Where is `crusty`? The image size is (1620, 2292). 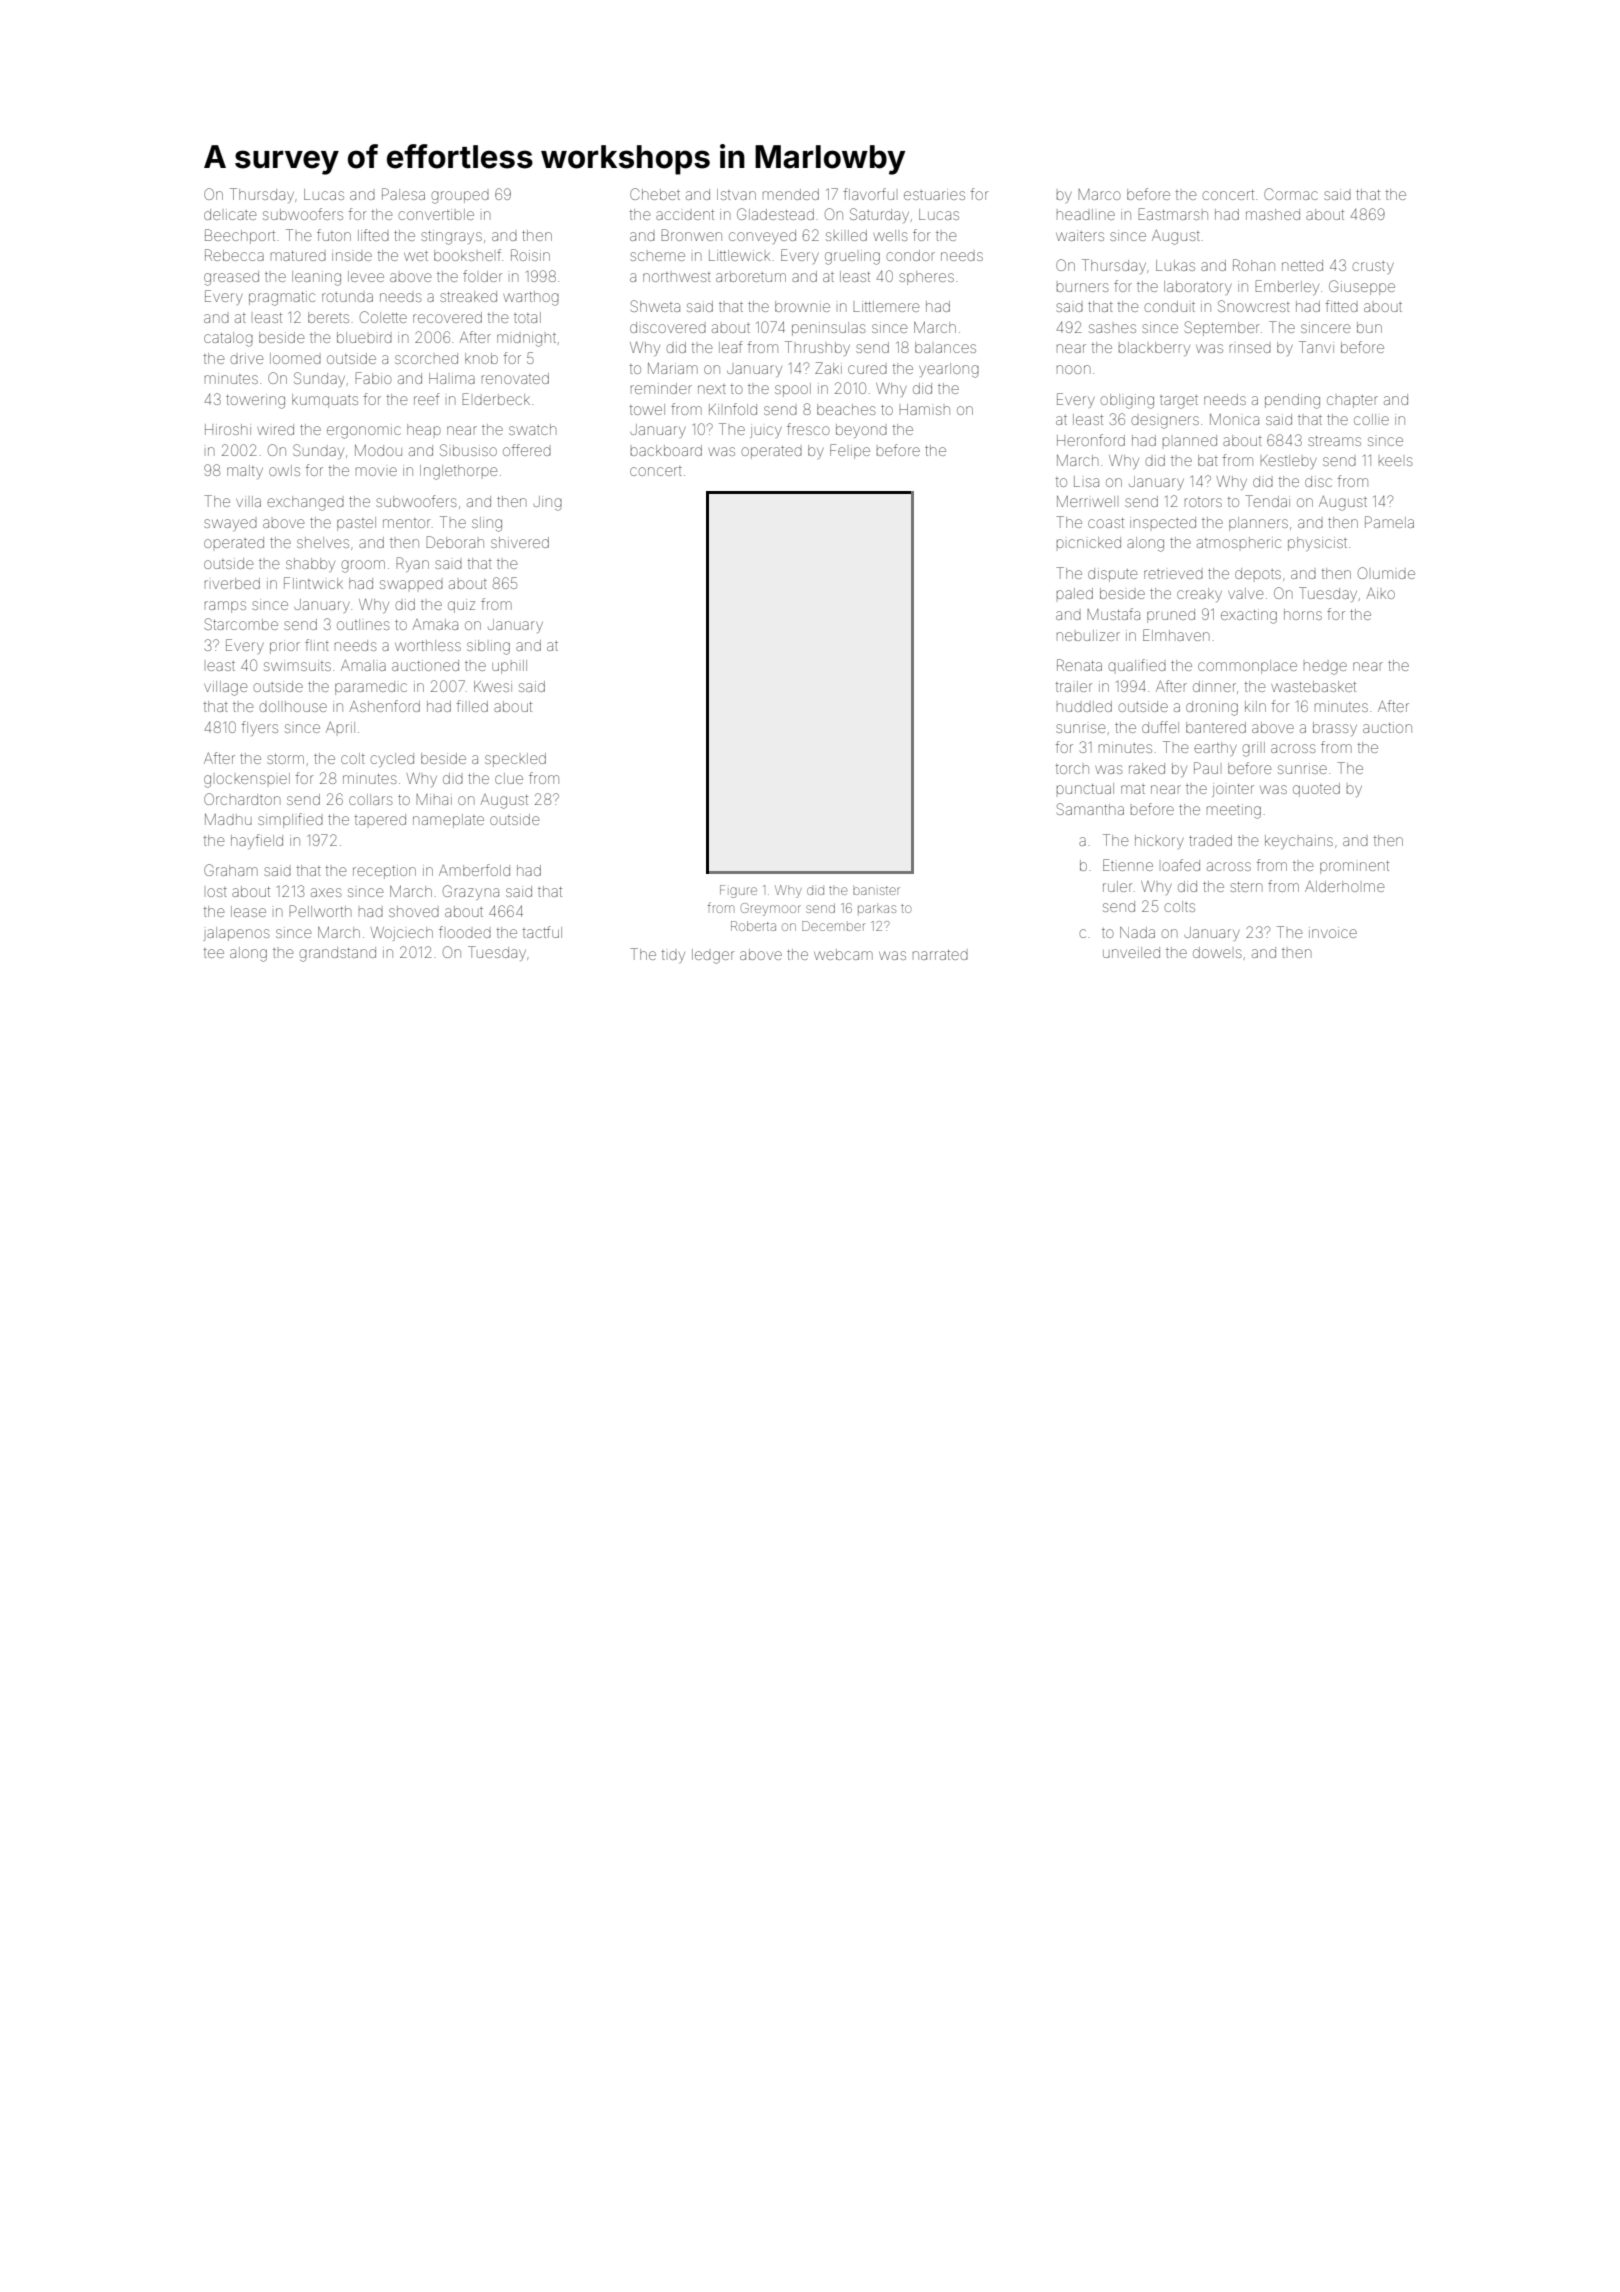 crusty is located at coordinates (1373, 267).
